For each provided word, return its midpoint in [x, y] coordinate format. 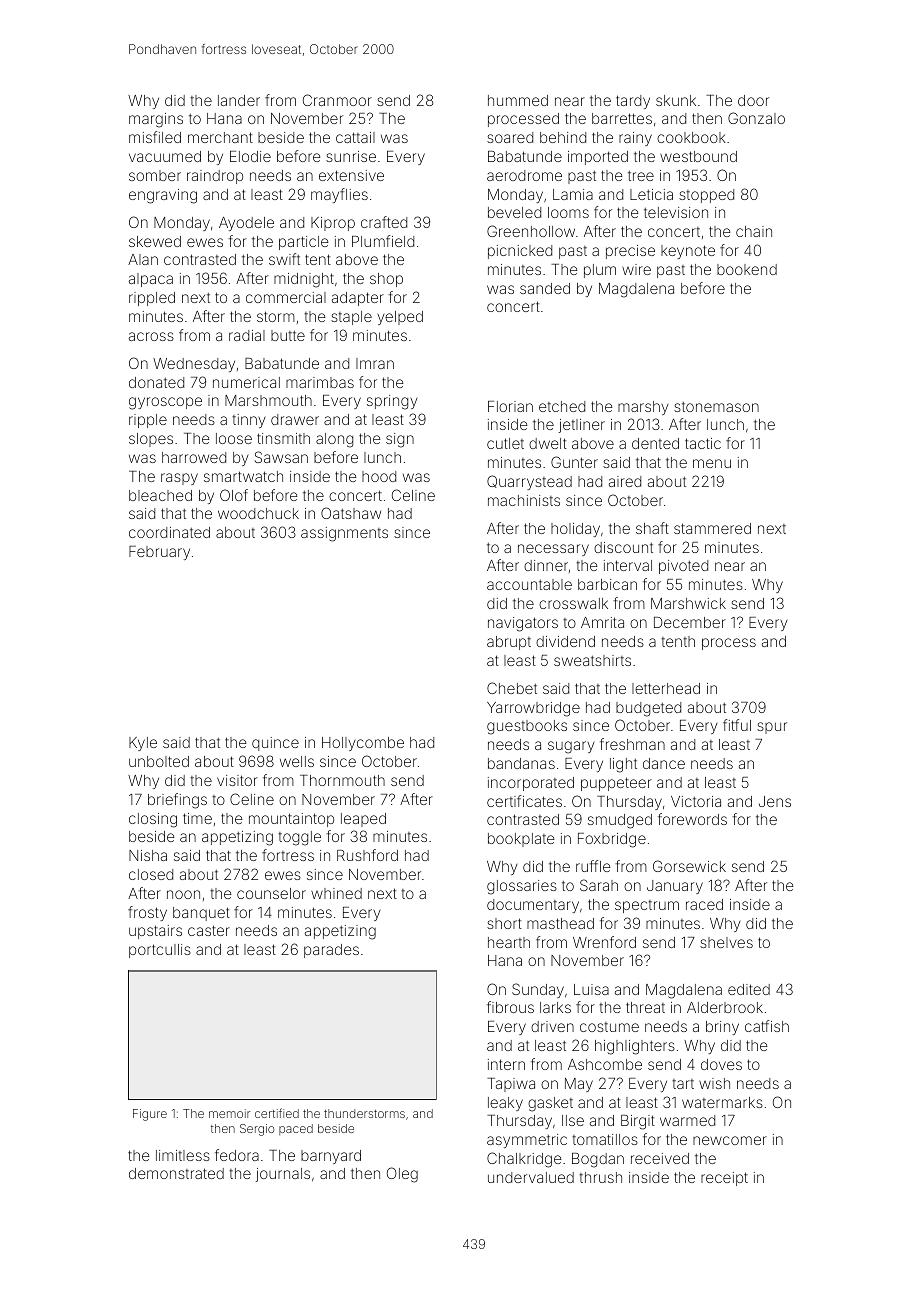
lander [239, 100]
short [504, 923]
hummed [518, 100]
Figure [150, 1115]
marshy [643, 408]
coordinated [169, 532]
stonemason [716, 407]
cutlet [505, 443]
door [753, 100]
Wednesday [194, 365]
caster [209, 930]
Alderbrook [725, 1007]
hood [379, 476]
